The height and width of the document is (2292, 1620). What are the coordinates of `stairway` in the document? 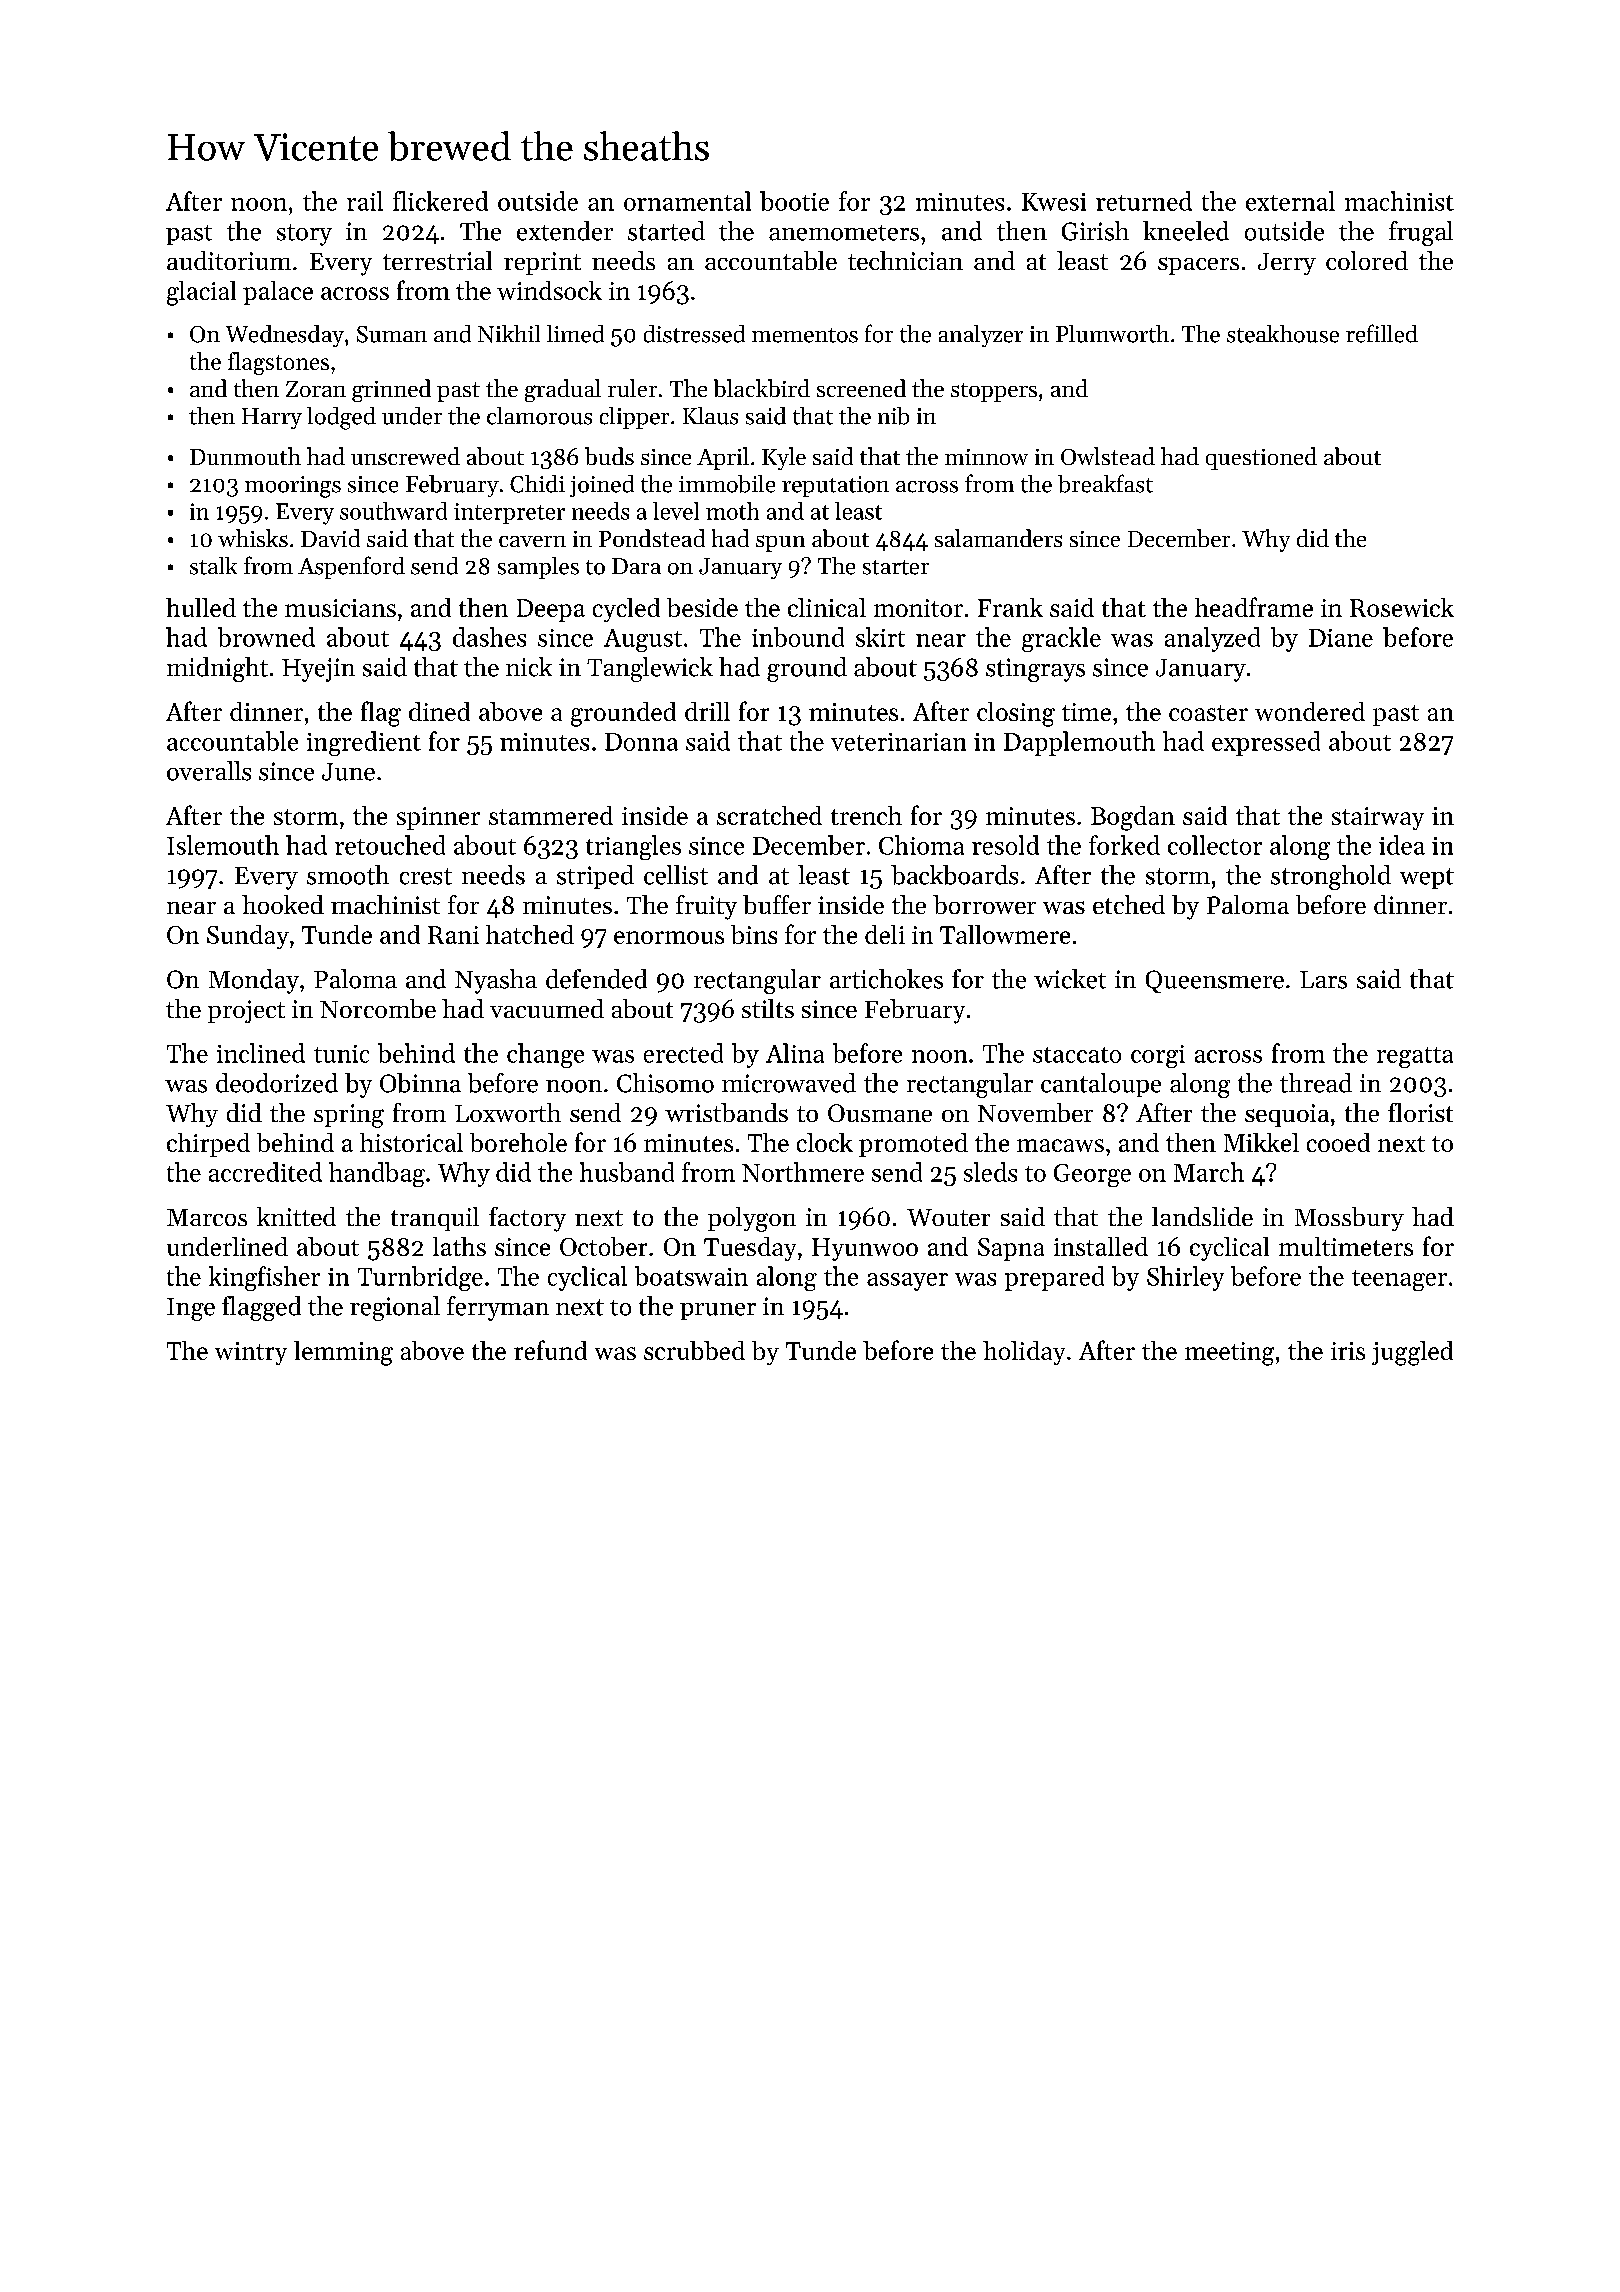 It's located at (1378, 818).
